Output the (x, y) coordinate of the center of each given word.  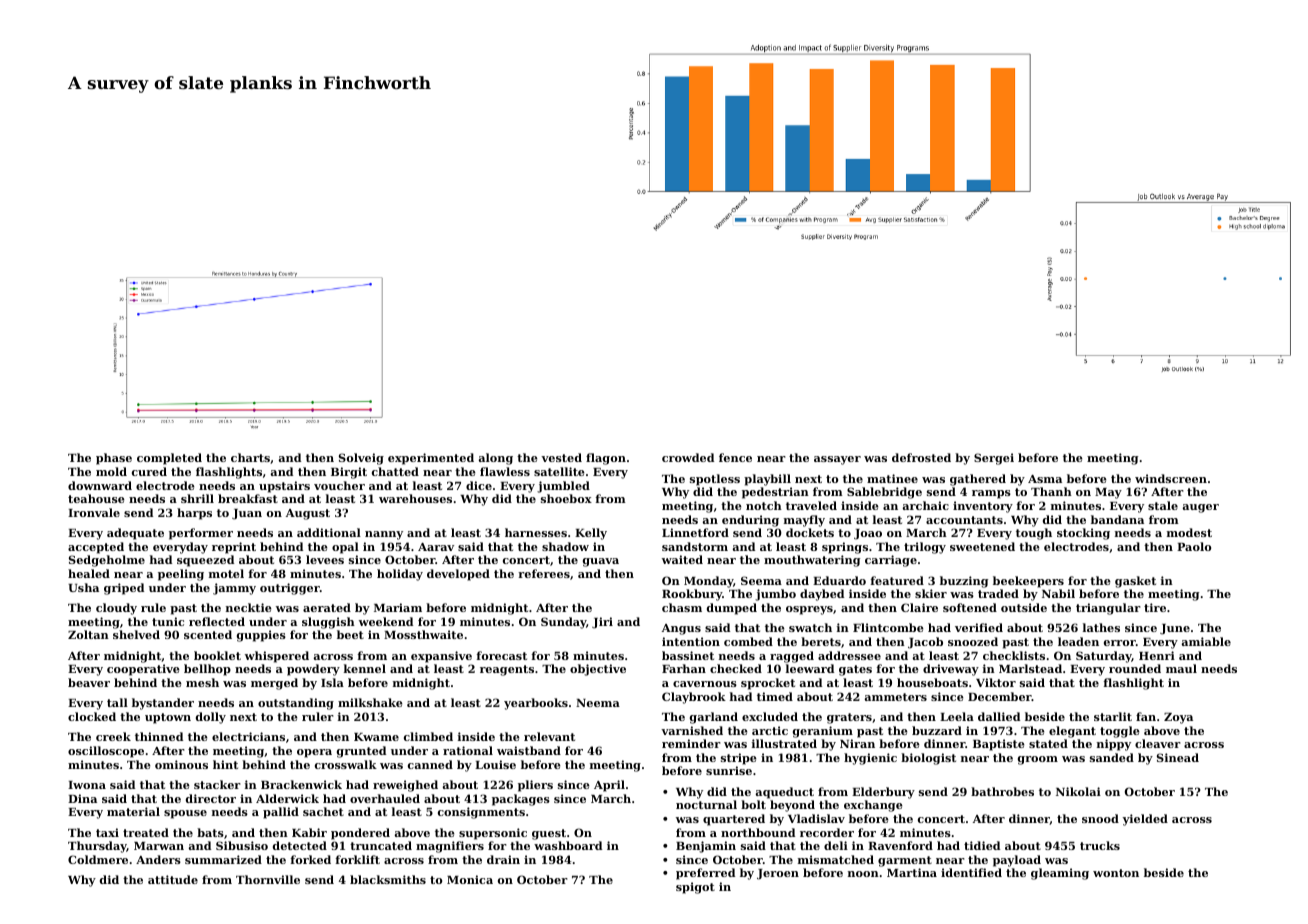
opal (345, 548)
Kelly (591, 534)
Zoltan (88, 634)
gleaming (1060, 874)
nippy (1114, 745)
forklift (357, 859)
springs (845, 548)
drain (503, 859)
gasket (1135, 582)
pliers (535, 786)
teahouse (96, 498)
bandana (1117, 519)
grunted (361, 752)
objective (598, 670)
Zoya (1178, 718)
